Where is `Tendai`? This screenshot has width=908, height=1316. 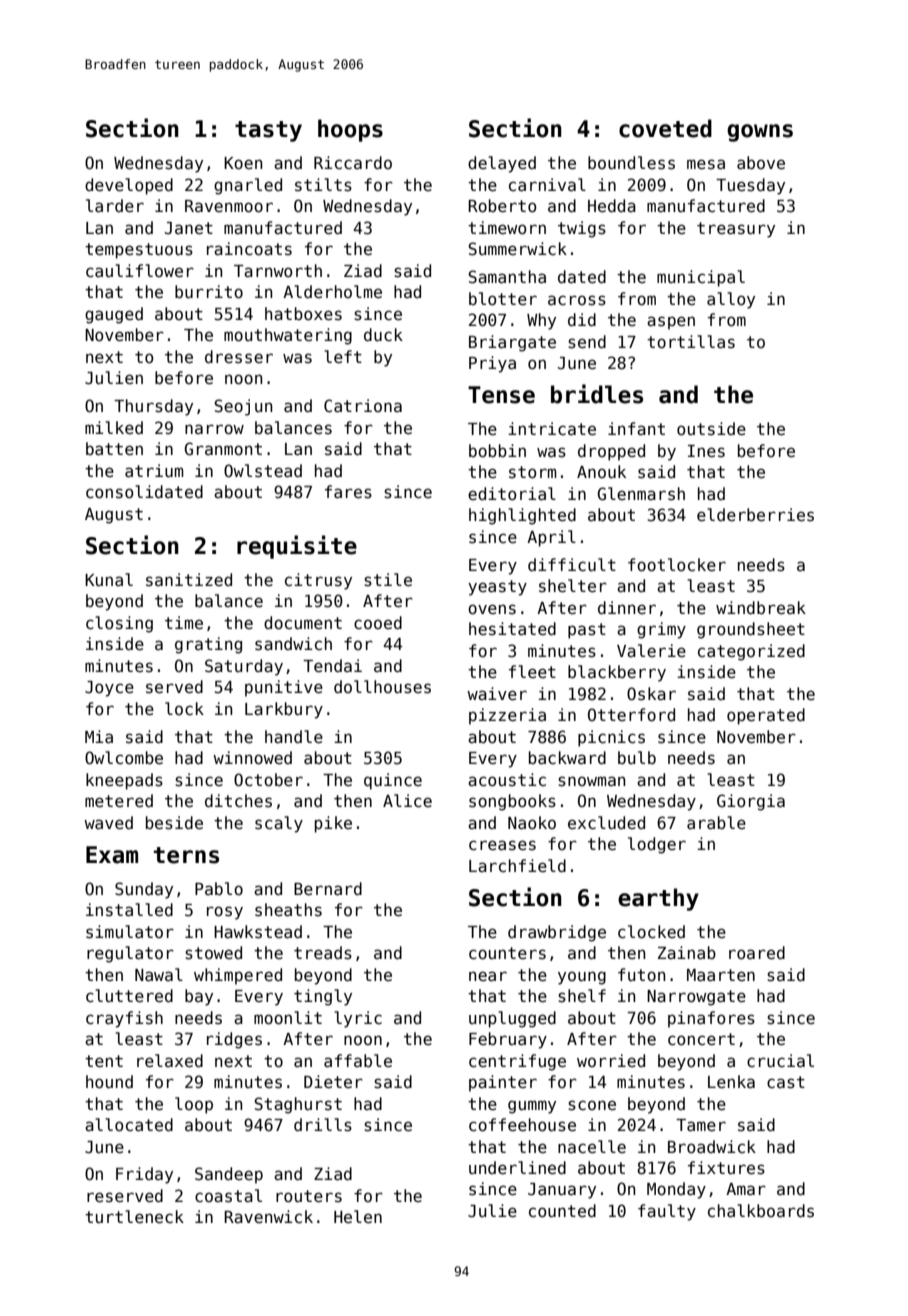 Tendai is located at coordinates (332, 666).
